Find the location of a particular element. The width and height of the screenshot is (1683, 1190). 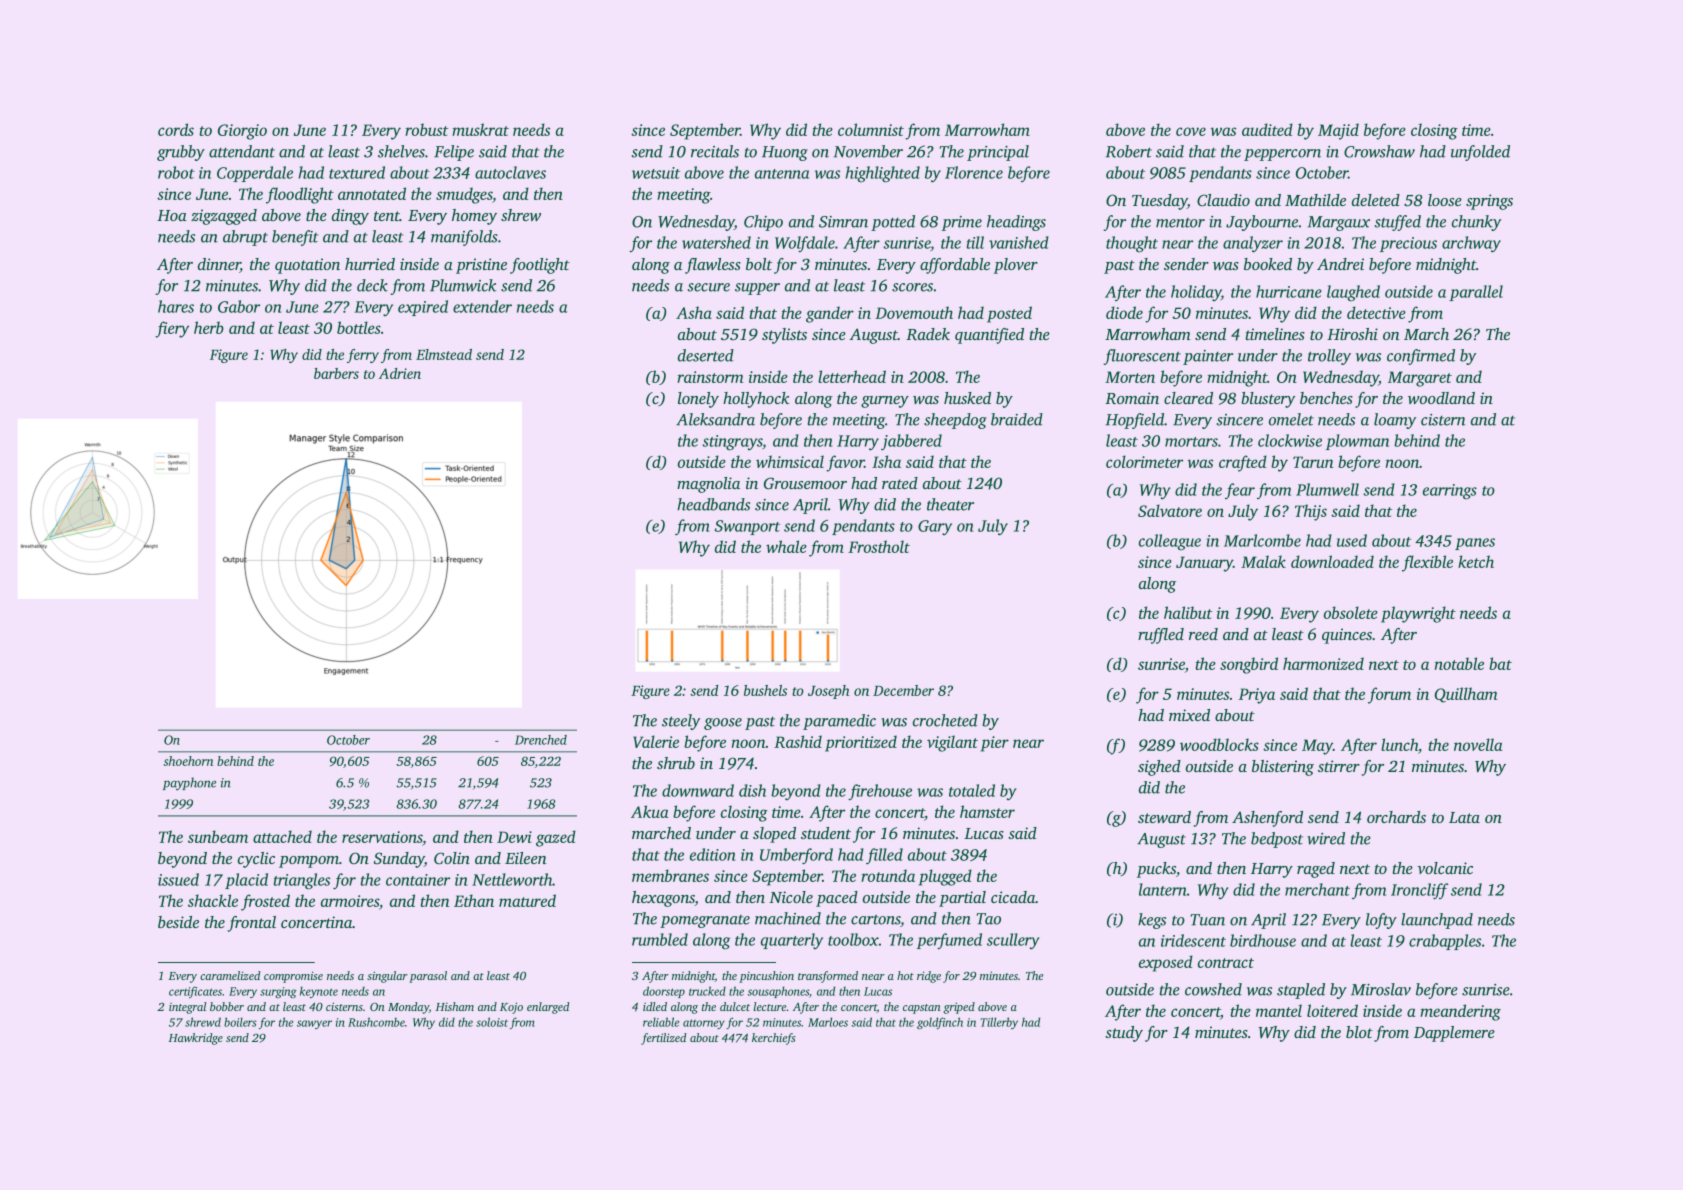

Claudio is located at coordinates (1223, 200).
